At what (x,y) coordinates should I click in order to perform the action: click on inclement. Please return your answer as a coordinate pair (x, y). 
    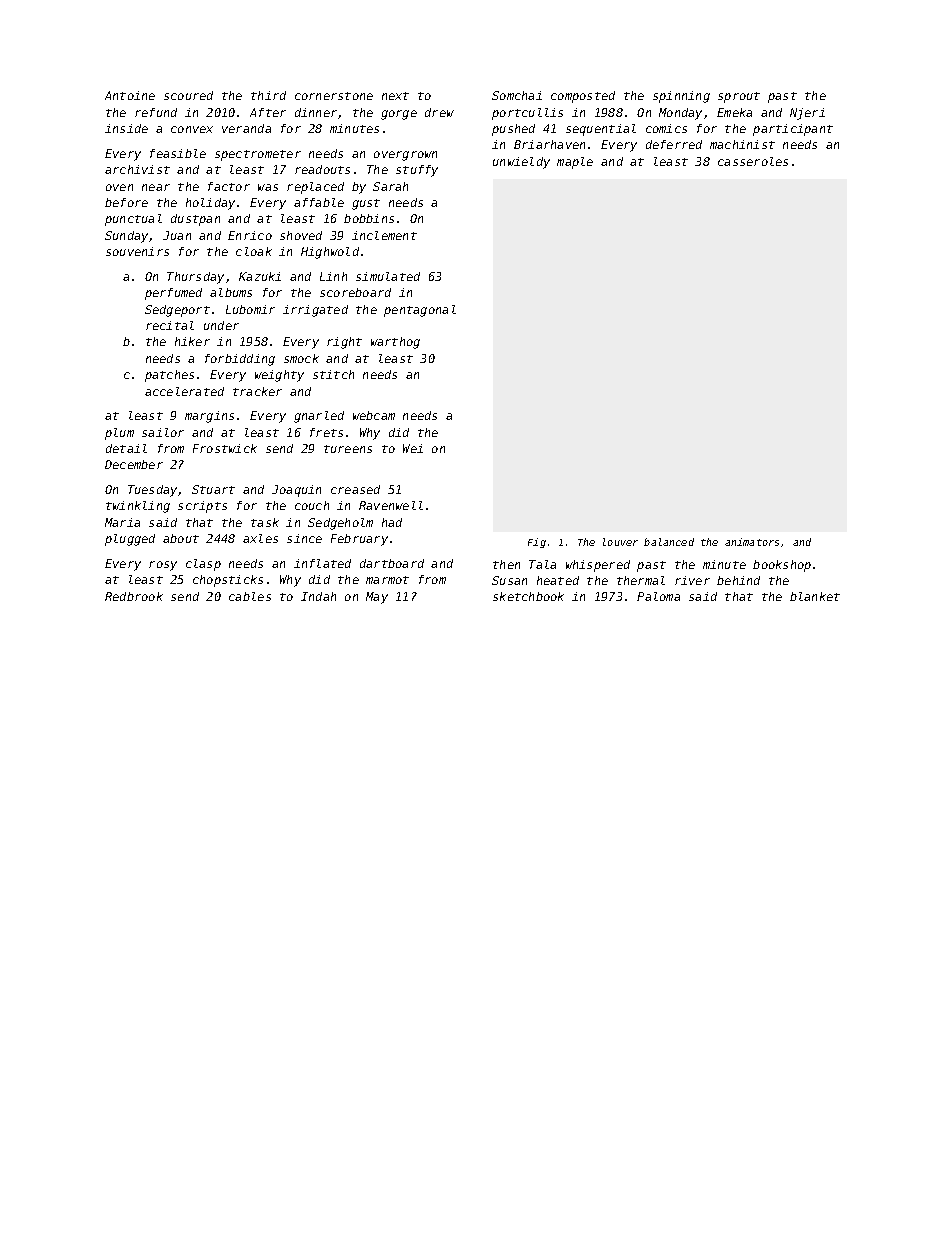
    Looking at the image, I should click on (384, 235).
